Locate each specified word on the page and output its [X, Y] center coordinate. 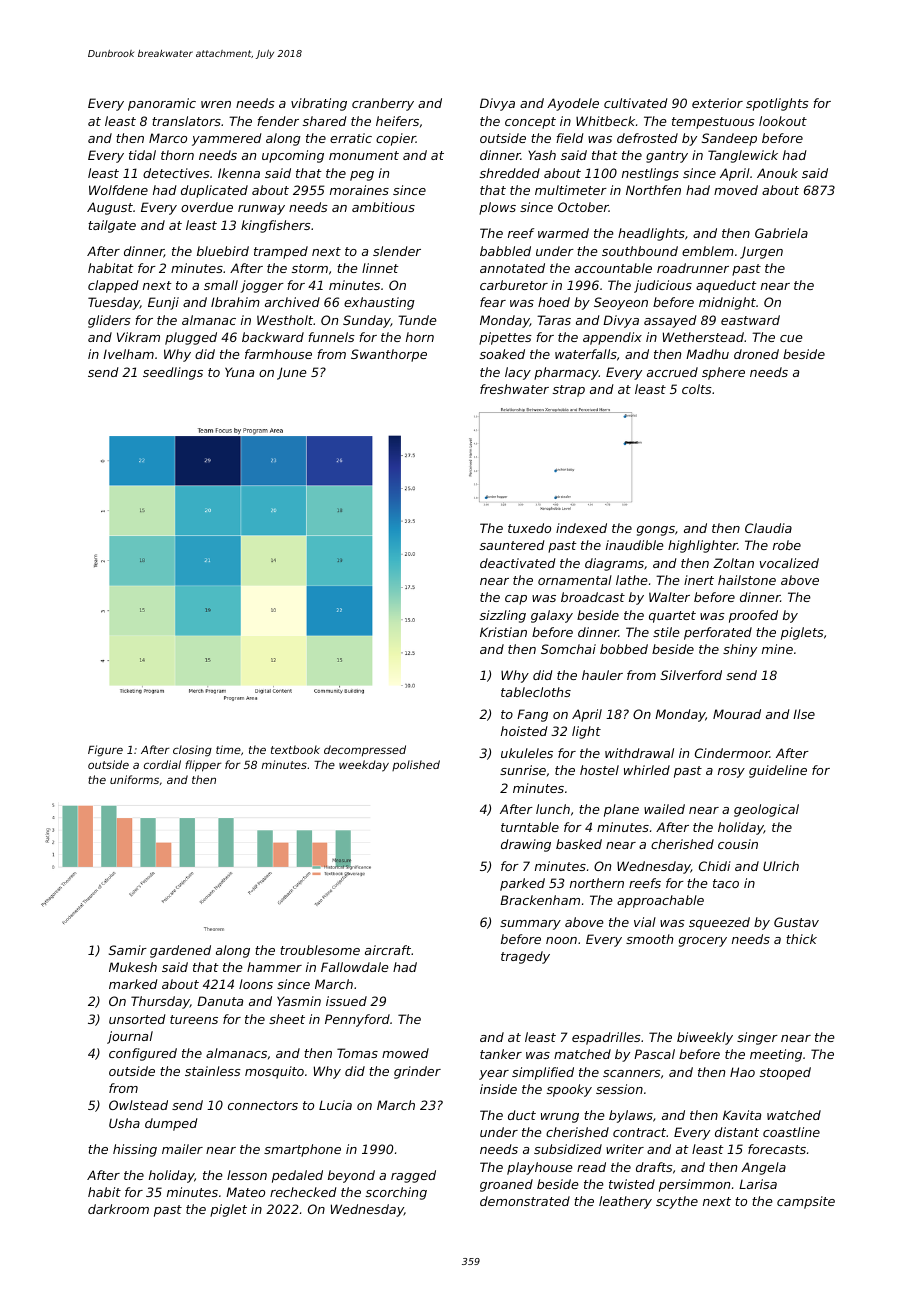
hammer [274, 967]
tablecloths [536, 692]
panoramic [162, 104]
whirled [647, 770]
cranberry [383, 104]
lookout [783, 121]
